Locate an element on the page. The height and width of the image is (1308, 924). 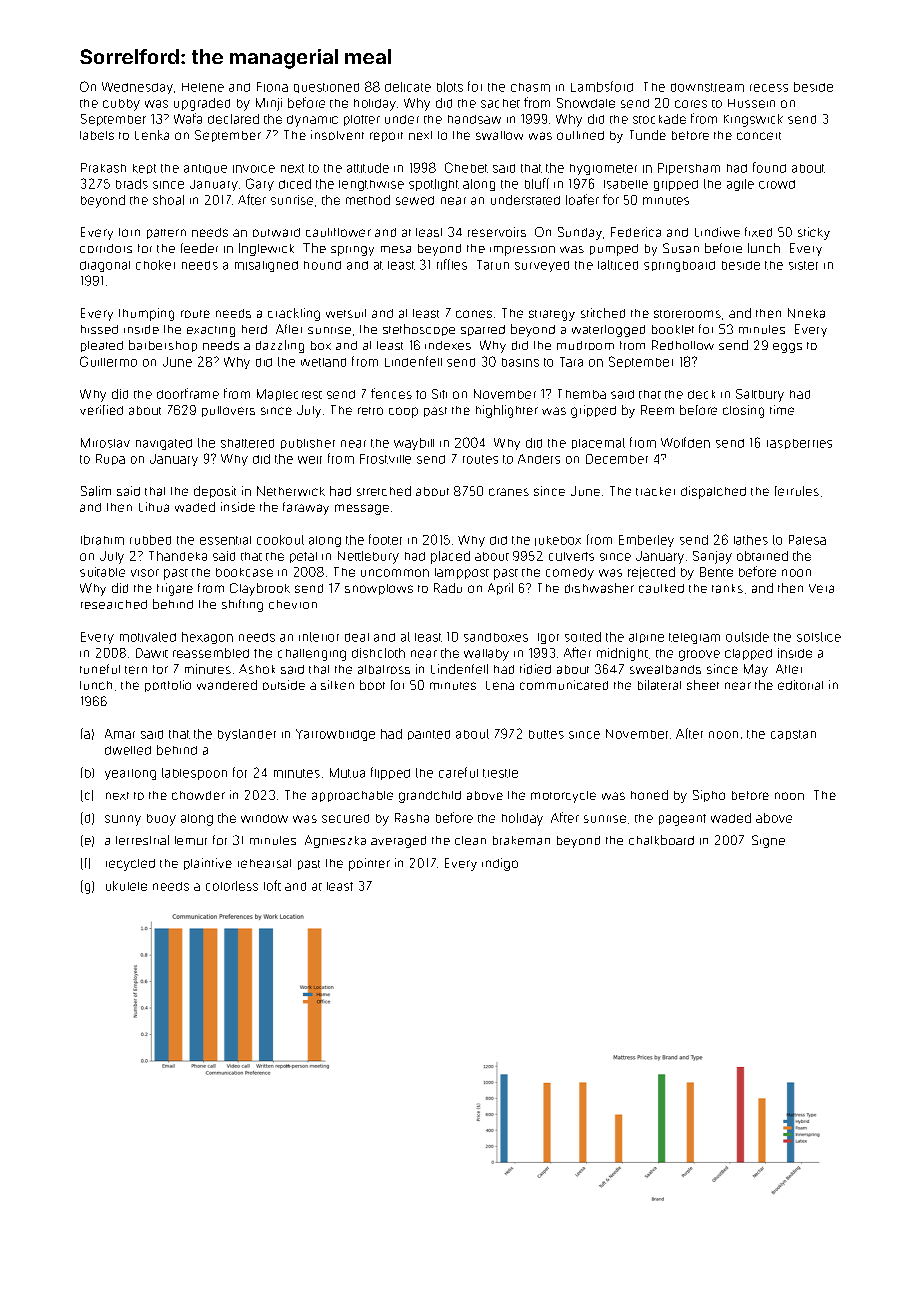
Prakash is located at coordinates (103, 168).
